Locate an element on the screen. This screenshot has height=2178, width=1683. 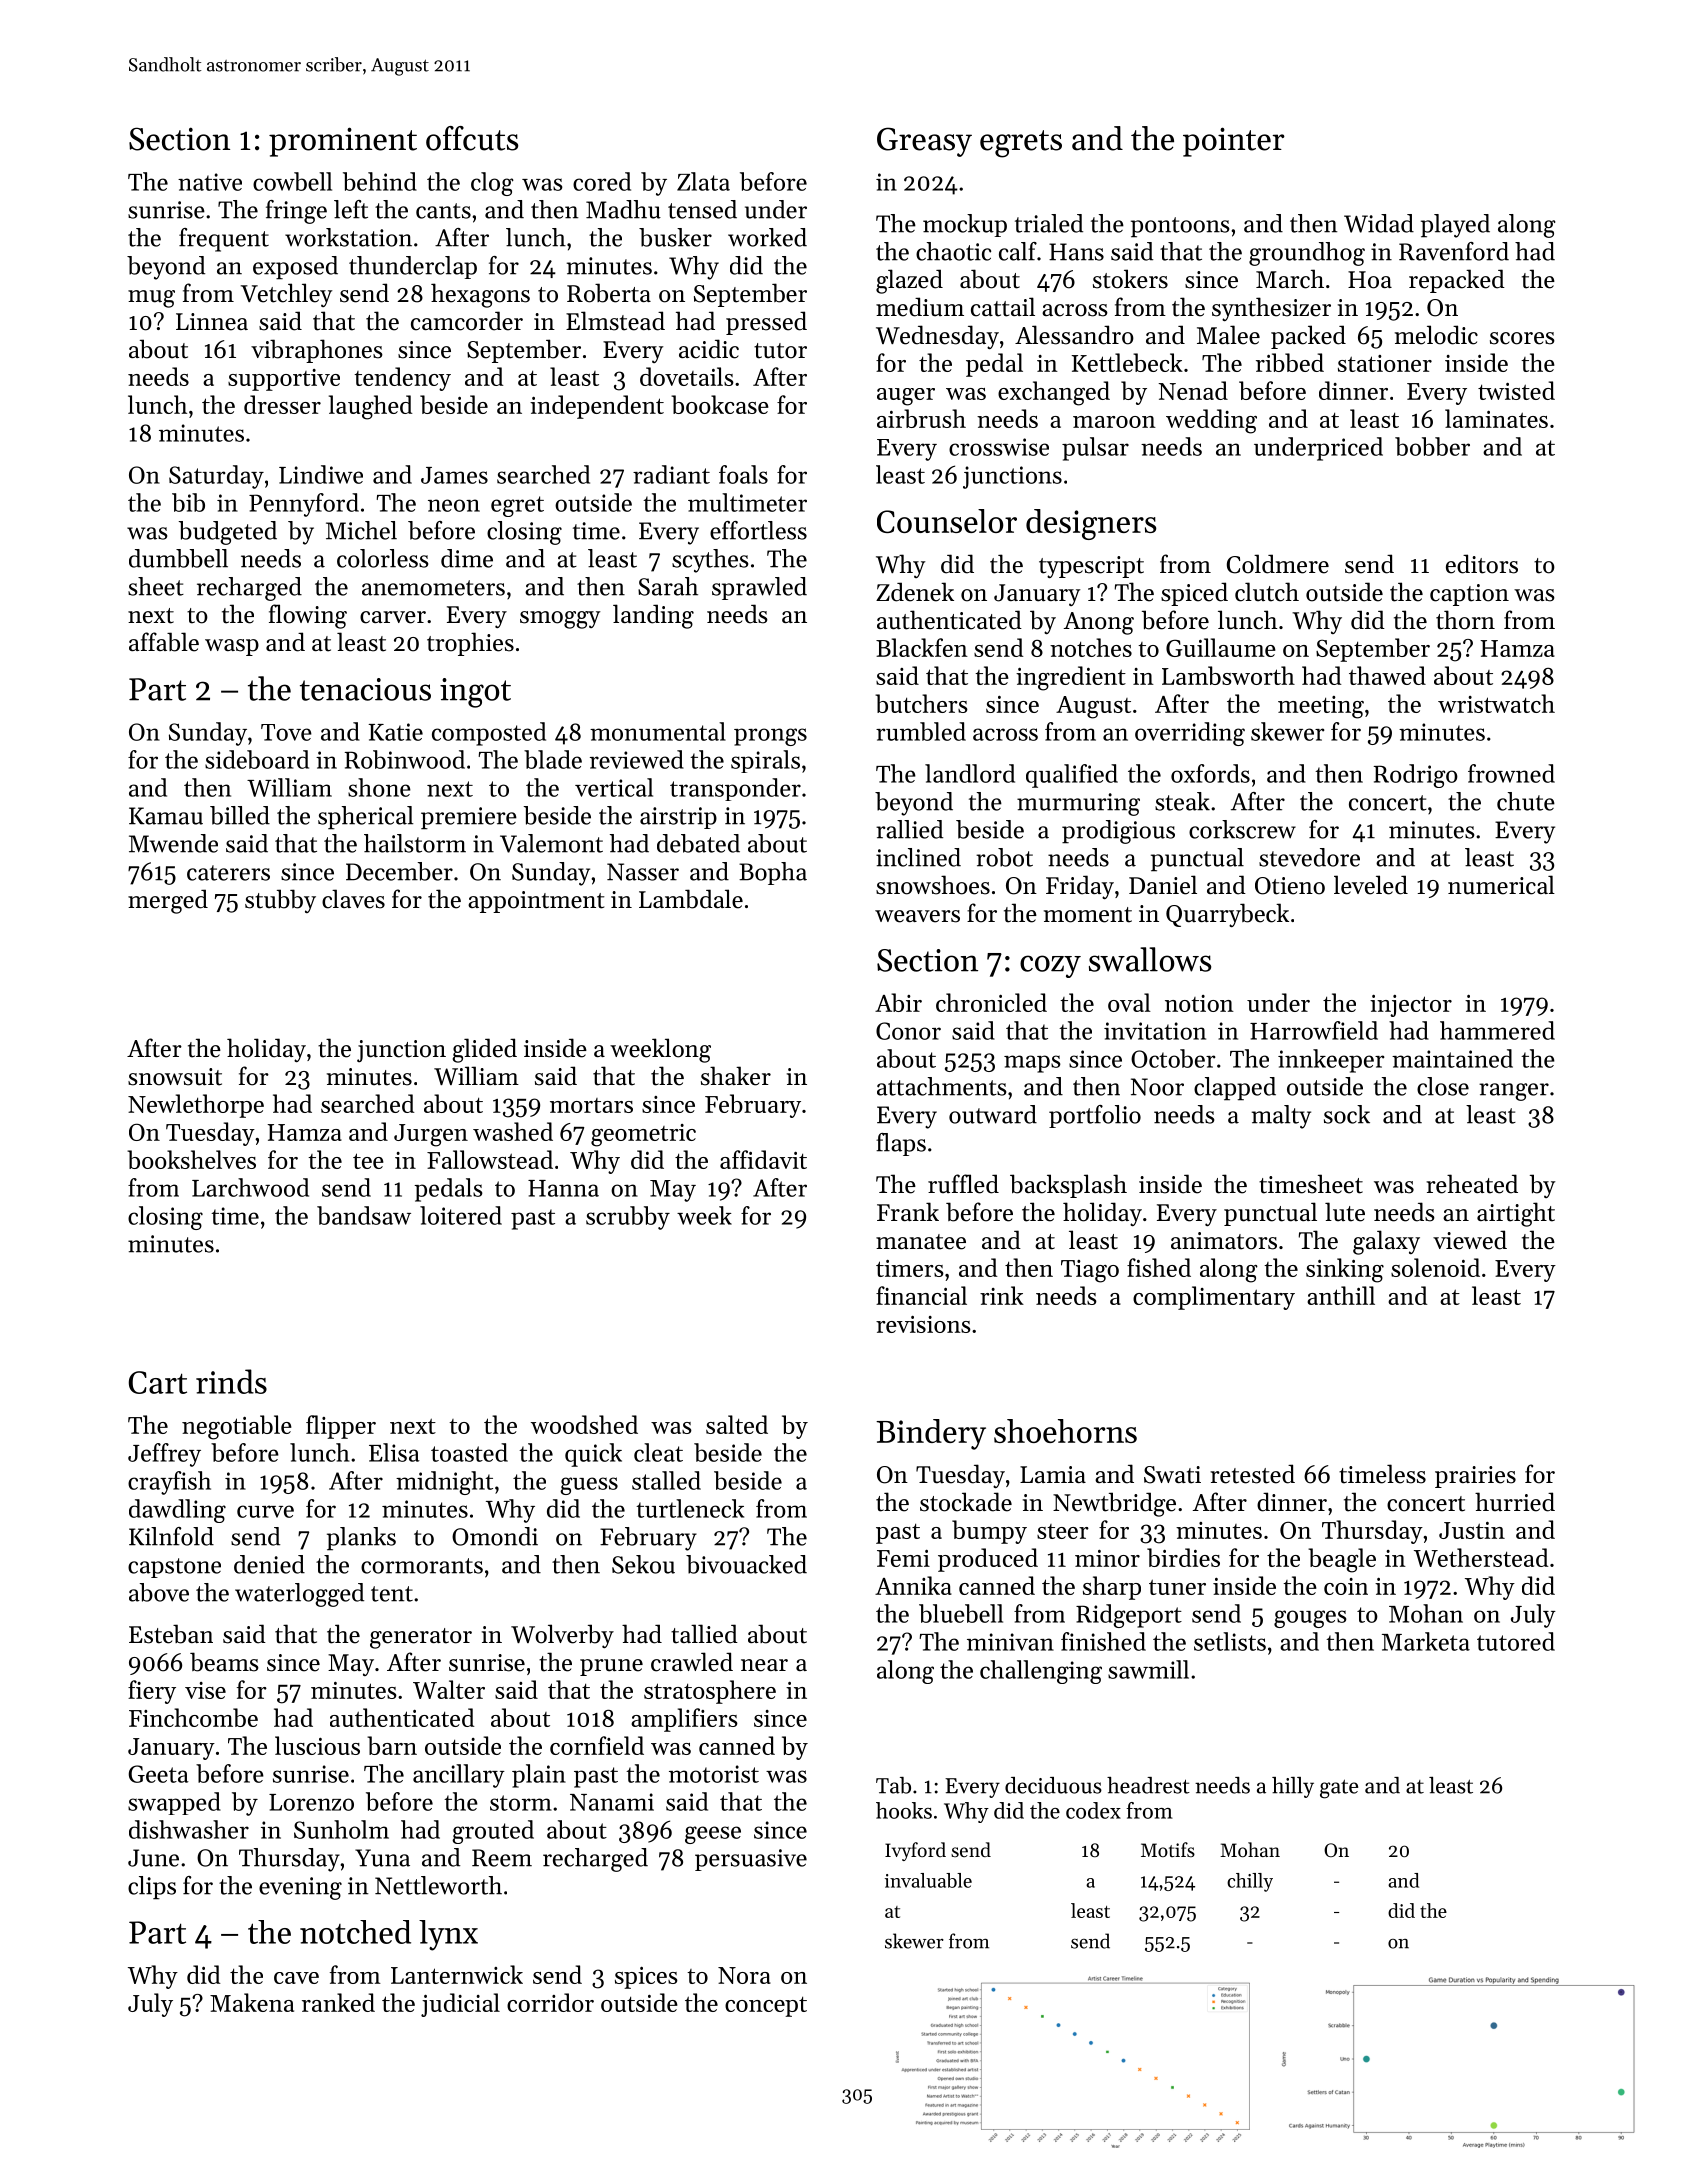
pointer is located at coordinates (1234, 142).
